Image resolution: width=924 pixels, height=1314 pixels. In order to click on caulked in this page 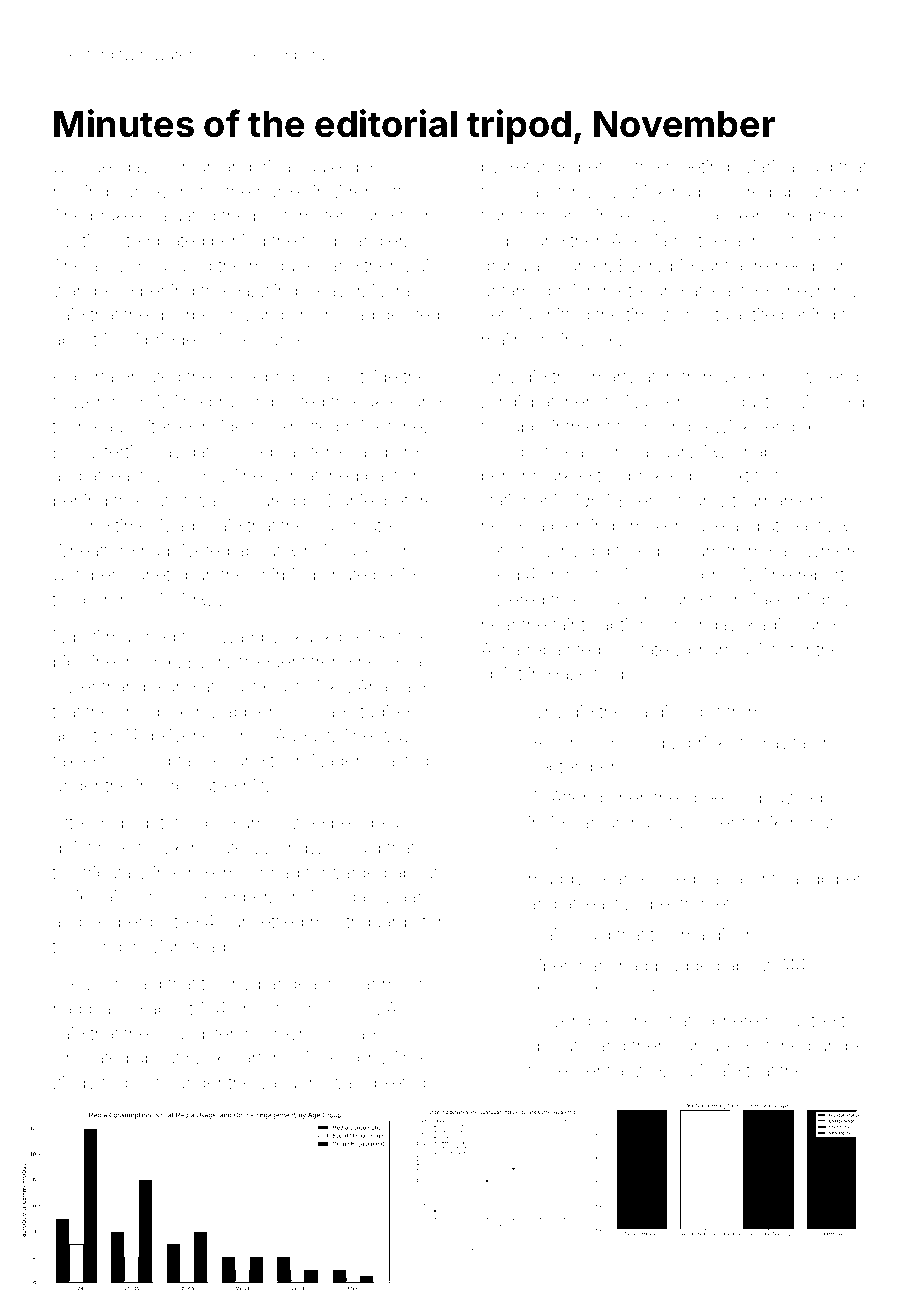, I will do `click(328, 166)`.
